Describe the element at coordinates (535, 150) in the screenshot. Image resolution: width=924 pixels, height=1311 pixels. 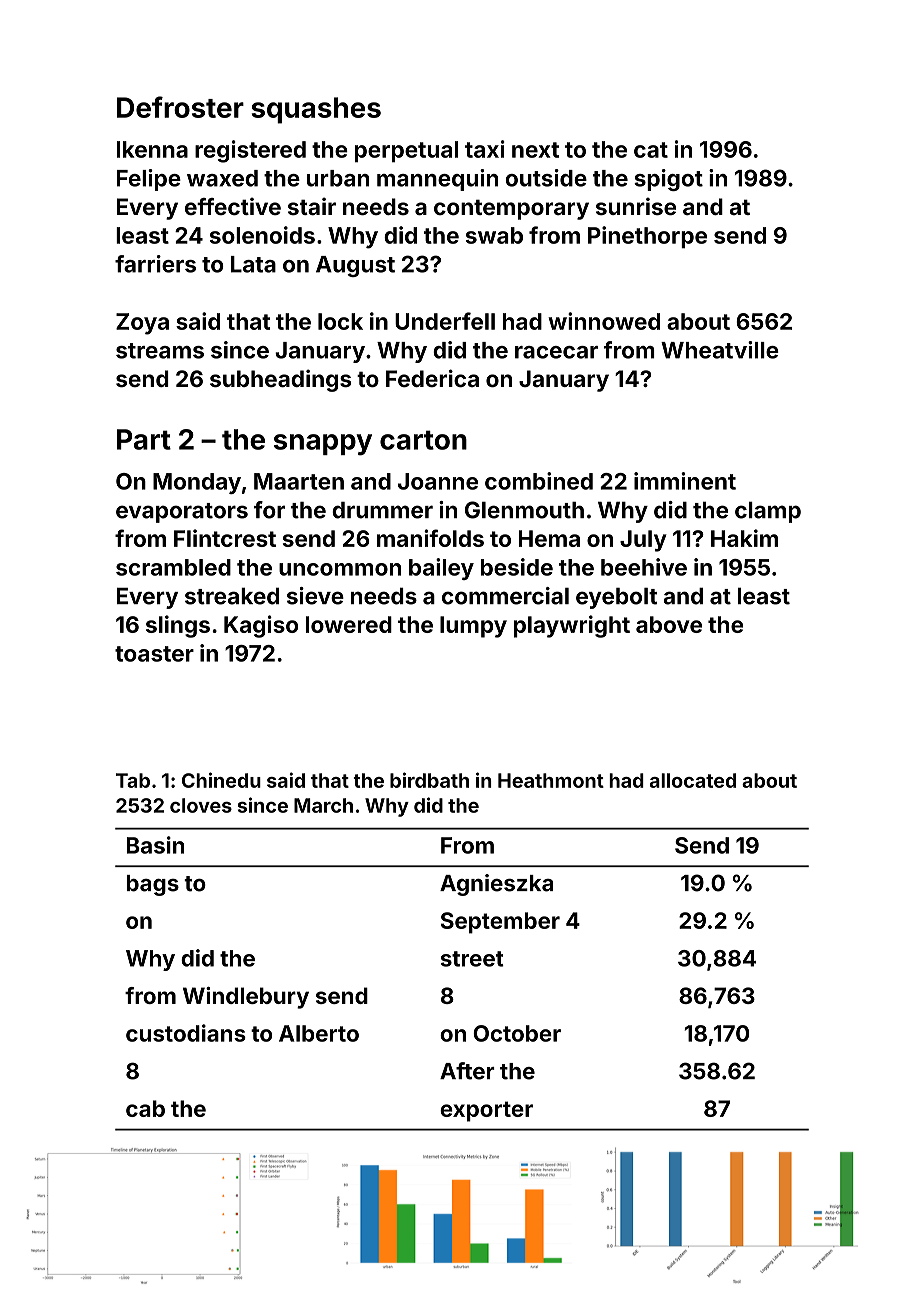
I see `next` at that location.
